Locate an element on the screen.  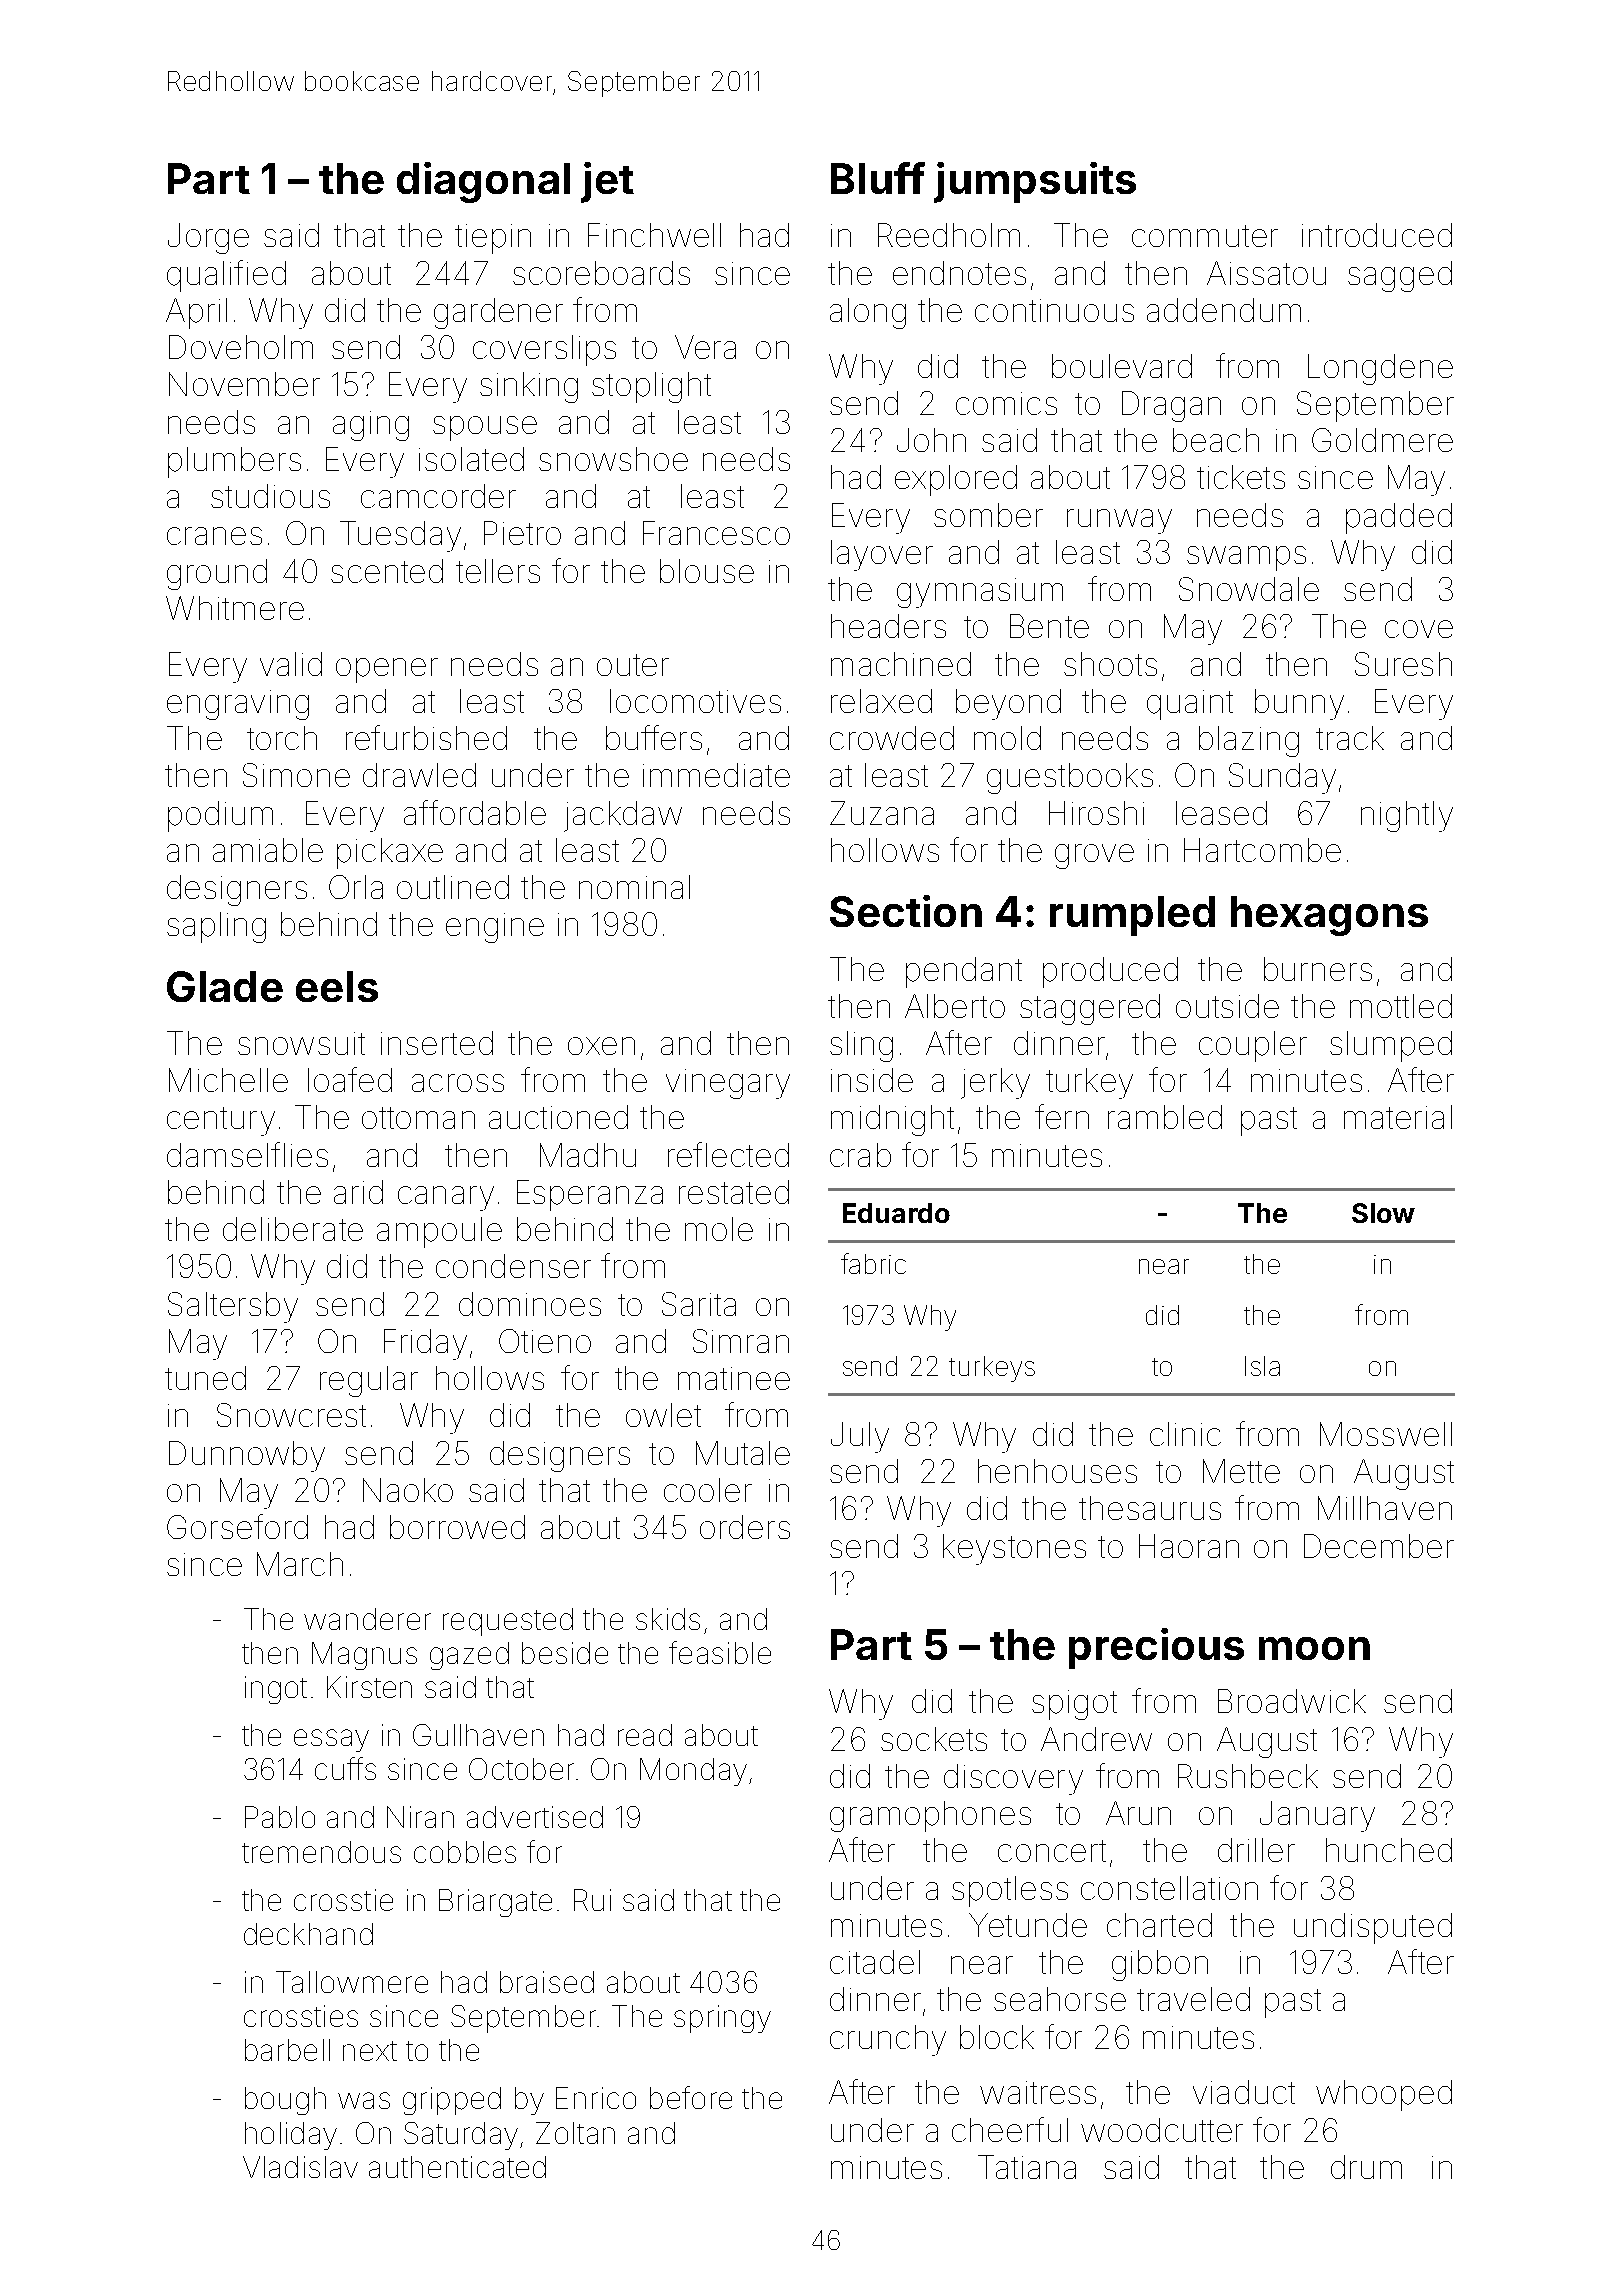
Michelle is located at coordinates (228, 1080).
